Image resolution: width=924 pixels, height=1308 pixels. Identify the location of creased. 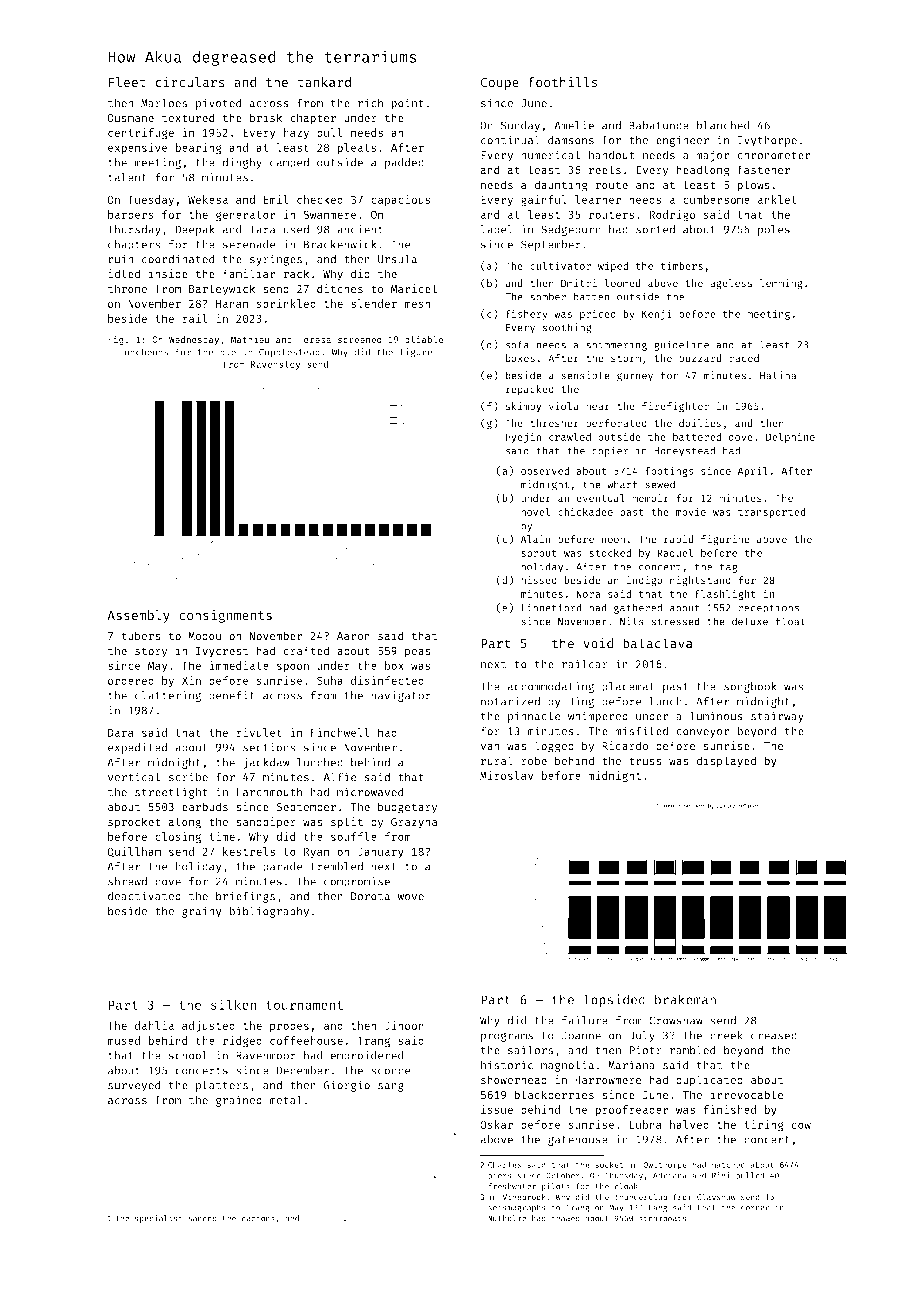
(774, 1035).
